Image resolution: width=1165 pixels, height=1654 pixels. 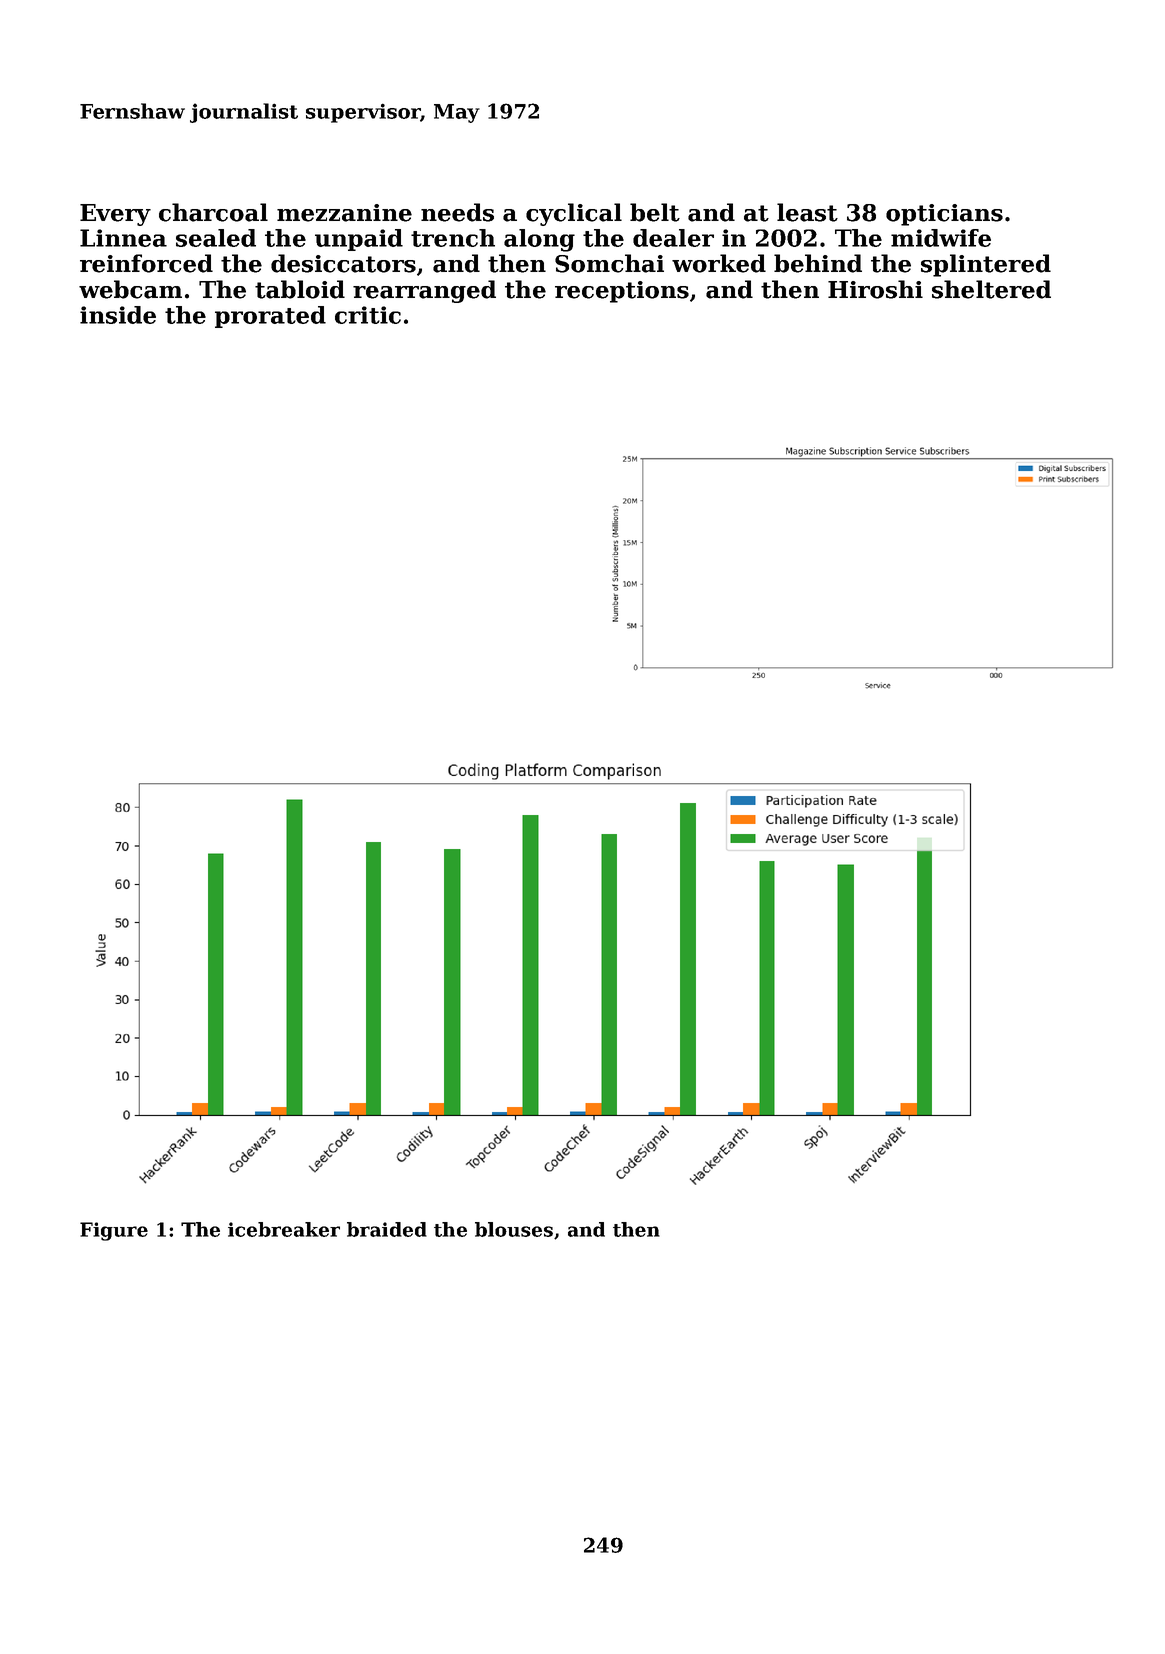 What do you see at coordinates (300, 289) in the page?
I see `tabloid` at bounding box center [300, 289].
